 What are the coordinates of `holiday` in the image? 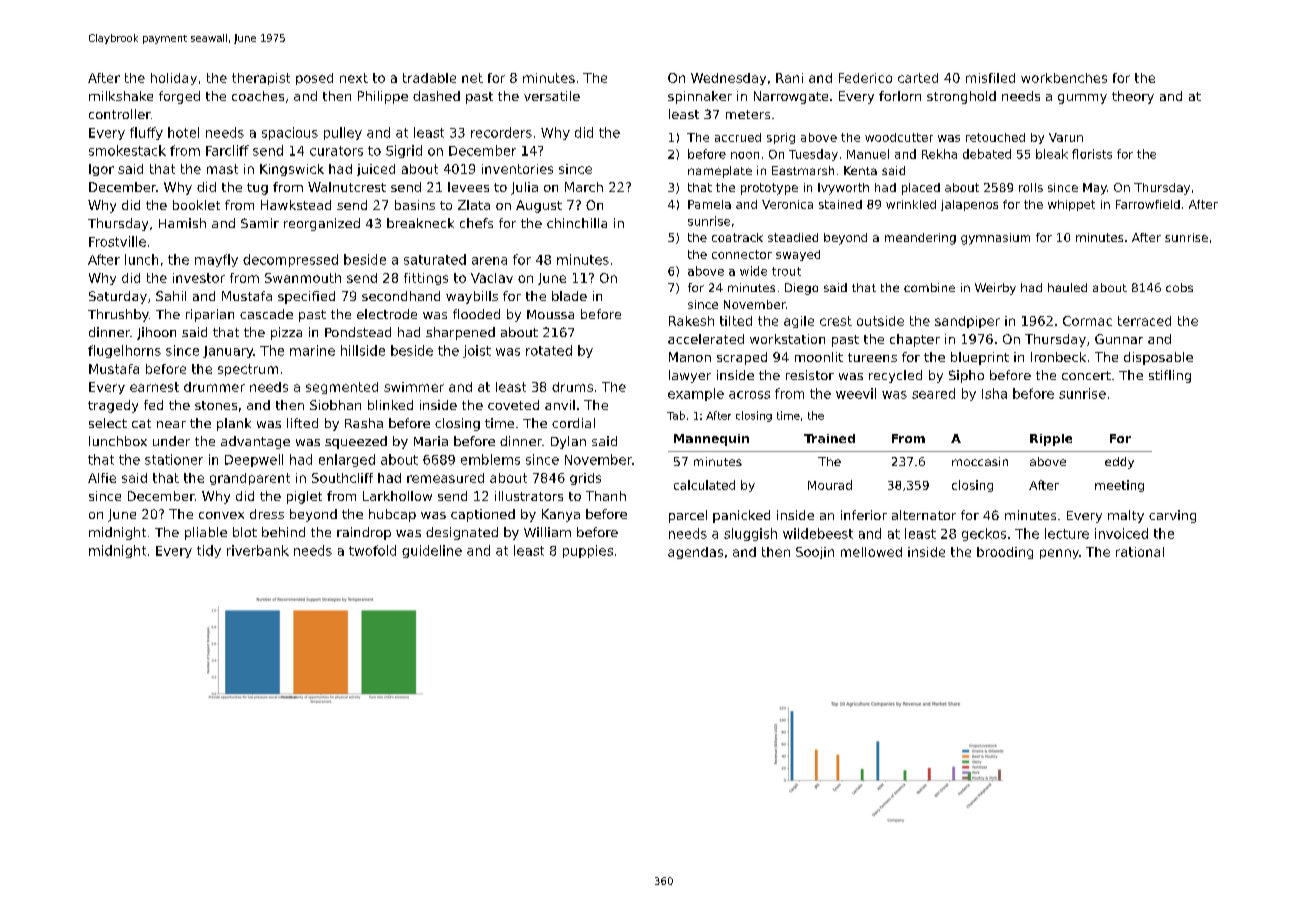 It's located at (174, 79).
